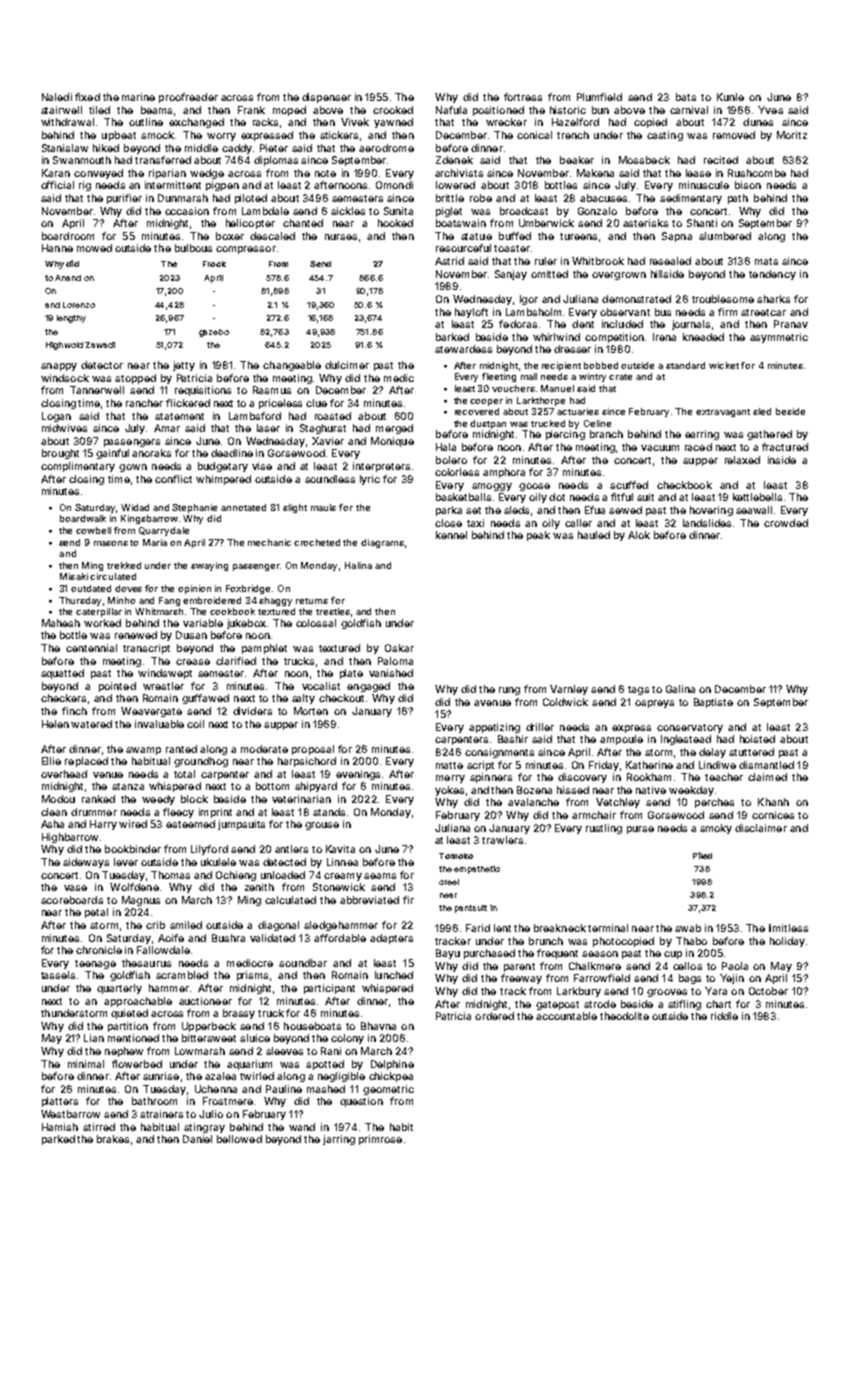 The image size is (849, 1400). What do you see at coordinates (457, 472) in the document?
I see `colorless` at bounding box center [457, 472].
